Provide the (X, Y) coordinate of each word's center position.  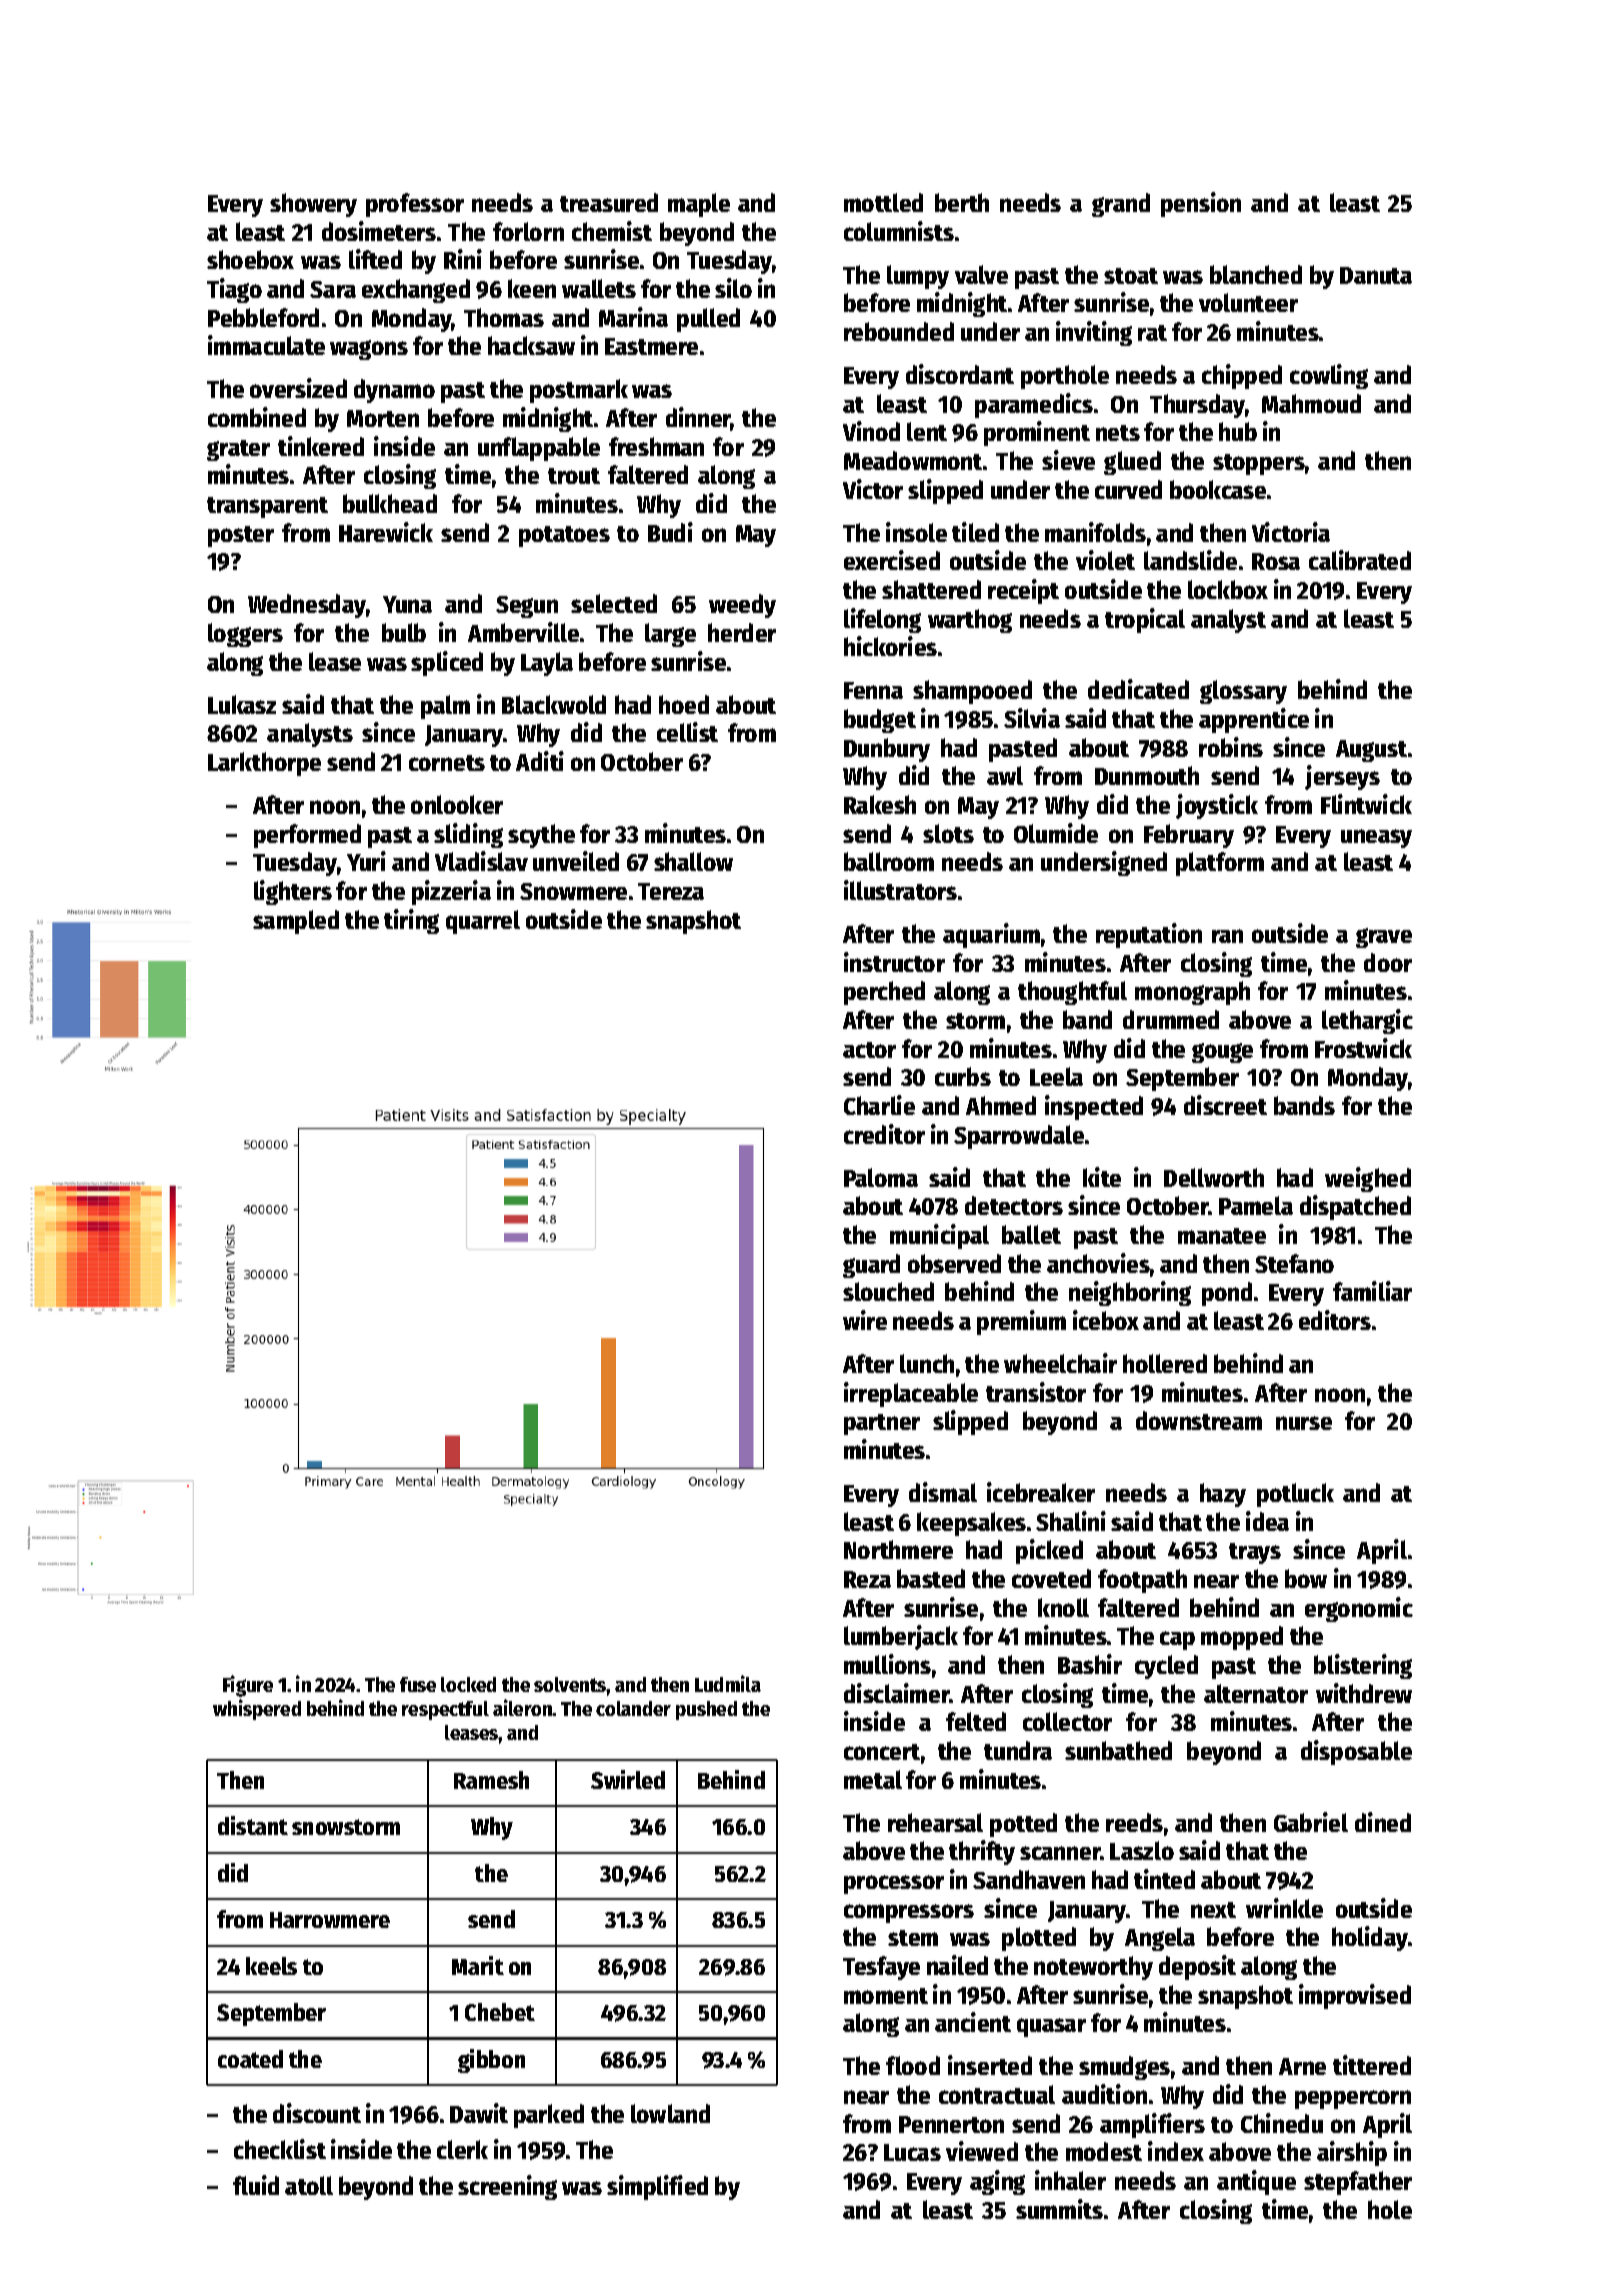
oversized (298, 388)
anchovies (1098, 1263)
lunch (927, 1363)
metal (873, 1779)
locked (468, 1684)
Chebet (500, 2012)
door (1388, 962)
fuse (418, 1684)
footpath (1142, 1581)
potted (1023, 1825)
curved (1128, 489)
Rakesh (880, 804)
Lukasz (242, 704)
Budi (670, 532)
